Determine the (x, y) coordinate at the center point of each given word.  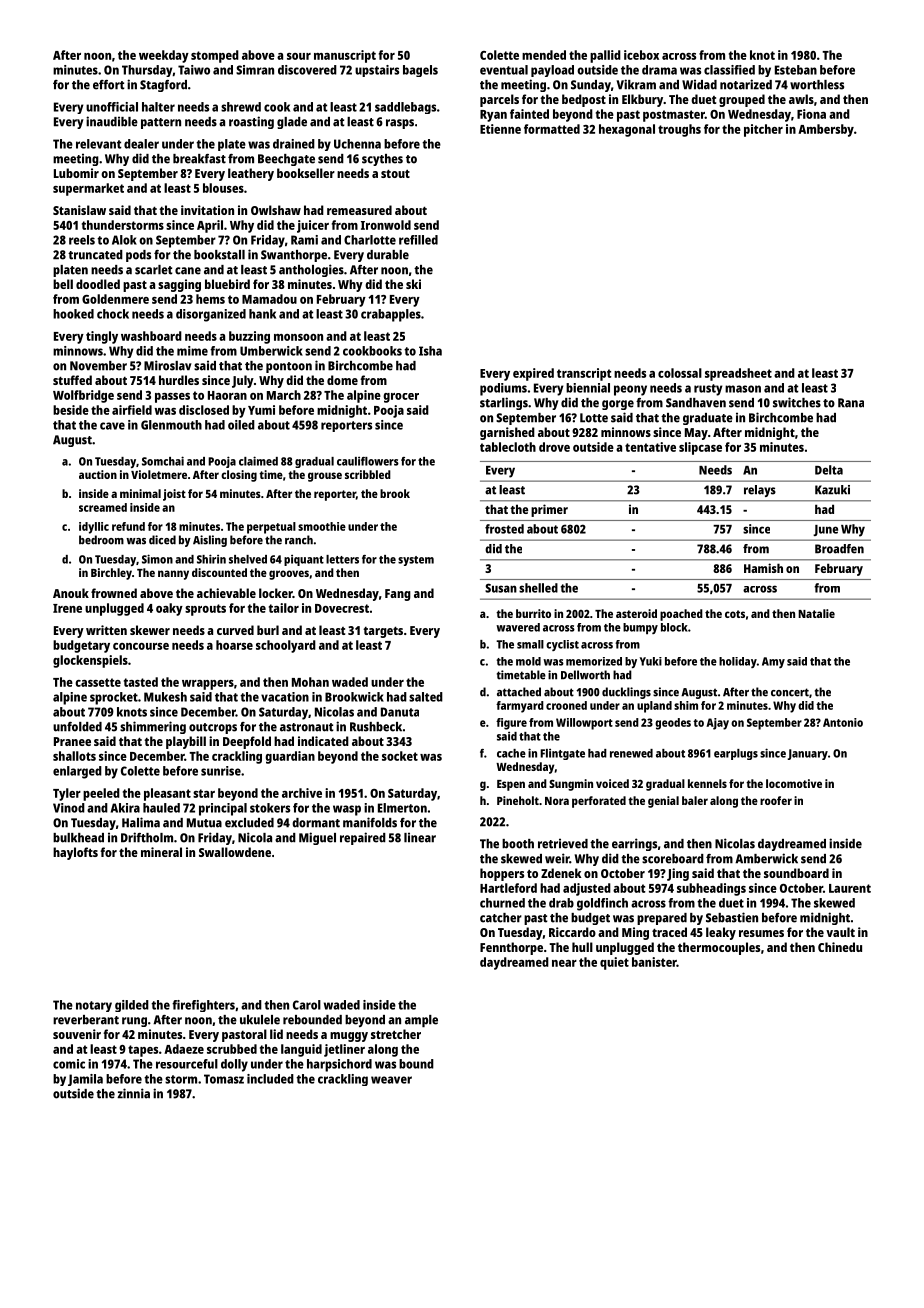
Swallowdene (235, 852)
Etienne (500, 129)
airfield (132, 410)
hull (582, 947)
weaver (391, 1080)
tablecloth (508, 447)
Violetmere (159, 474)
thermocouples (719, 948)
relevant (99, 144)
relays (760, 491)
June (825, 530)
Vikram (636, 84)
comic (69, 1064)
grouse (325, 477)
